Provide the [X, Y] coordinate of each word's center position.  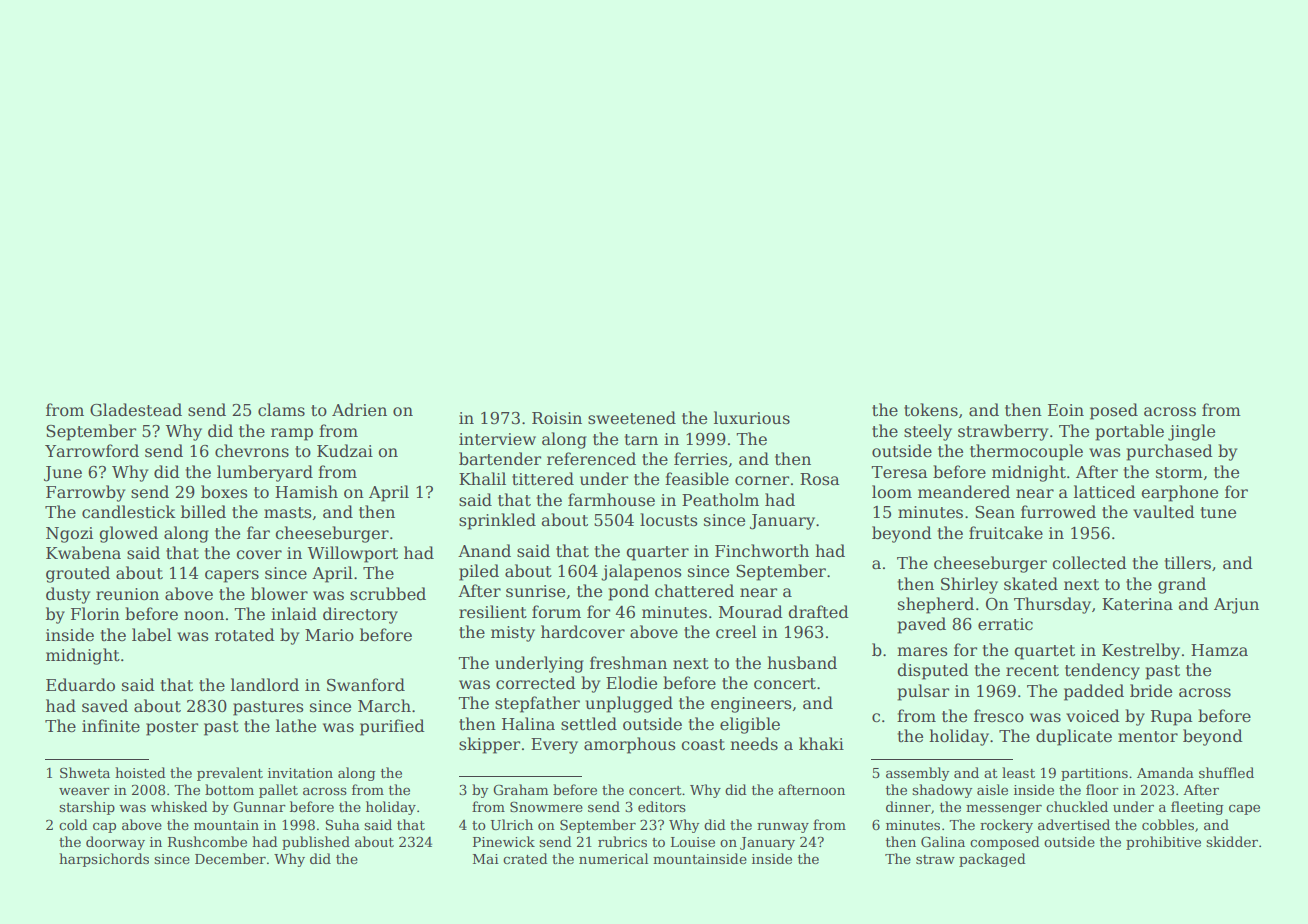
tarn [641, 440]
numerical [613, 858]
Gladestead [136, 410]
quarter [657, 553]
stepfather [537, 704]
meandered [964, 492]
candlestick [129, 512]
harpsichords [104, 860]
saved [105, 706]
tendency [1102, 671]
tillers [1187, 563]
